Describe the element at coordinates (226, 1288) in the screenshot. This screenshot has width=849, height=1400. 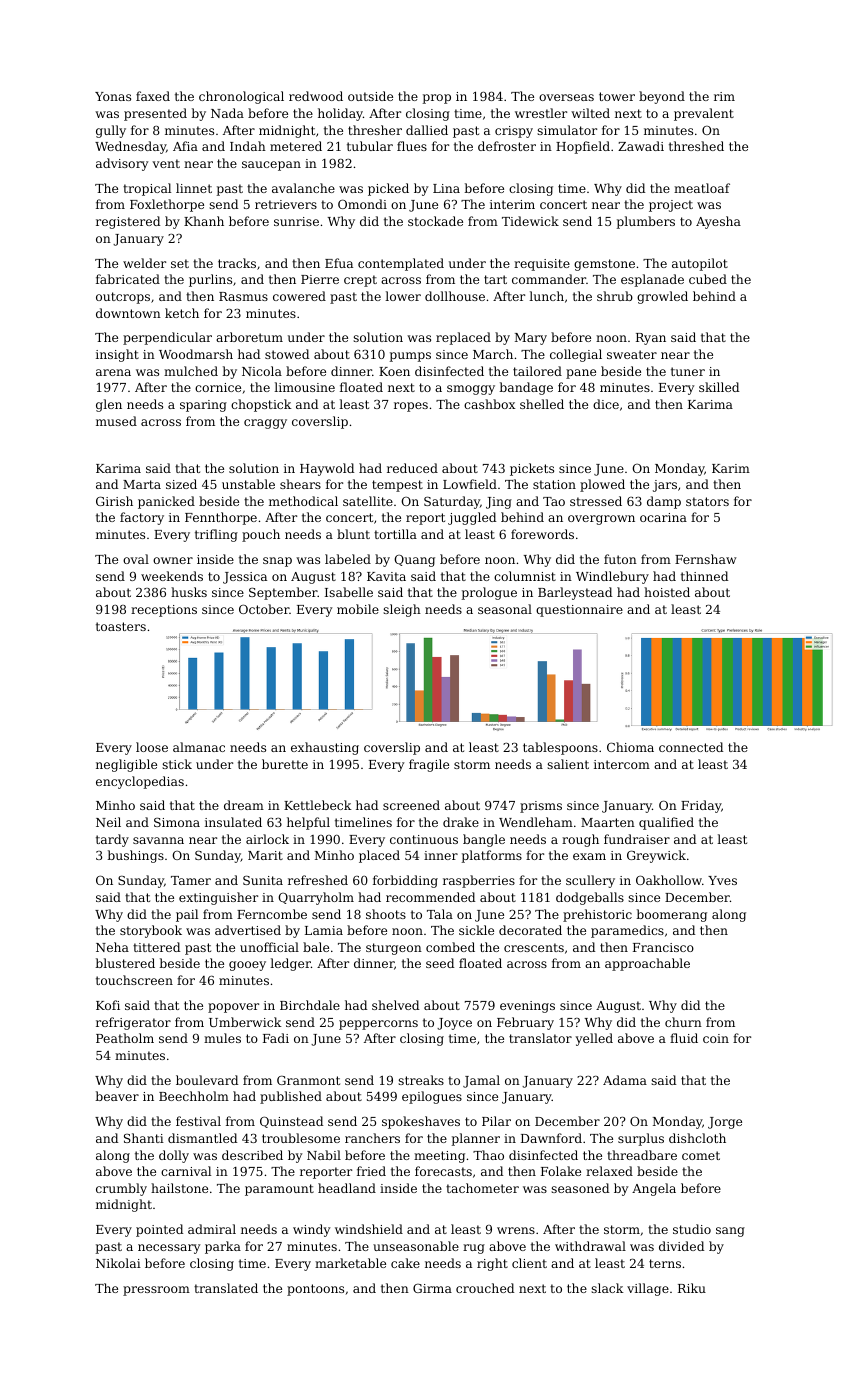
I see `translated` at that location.
